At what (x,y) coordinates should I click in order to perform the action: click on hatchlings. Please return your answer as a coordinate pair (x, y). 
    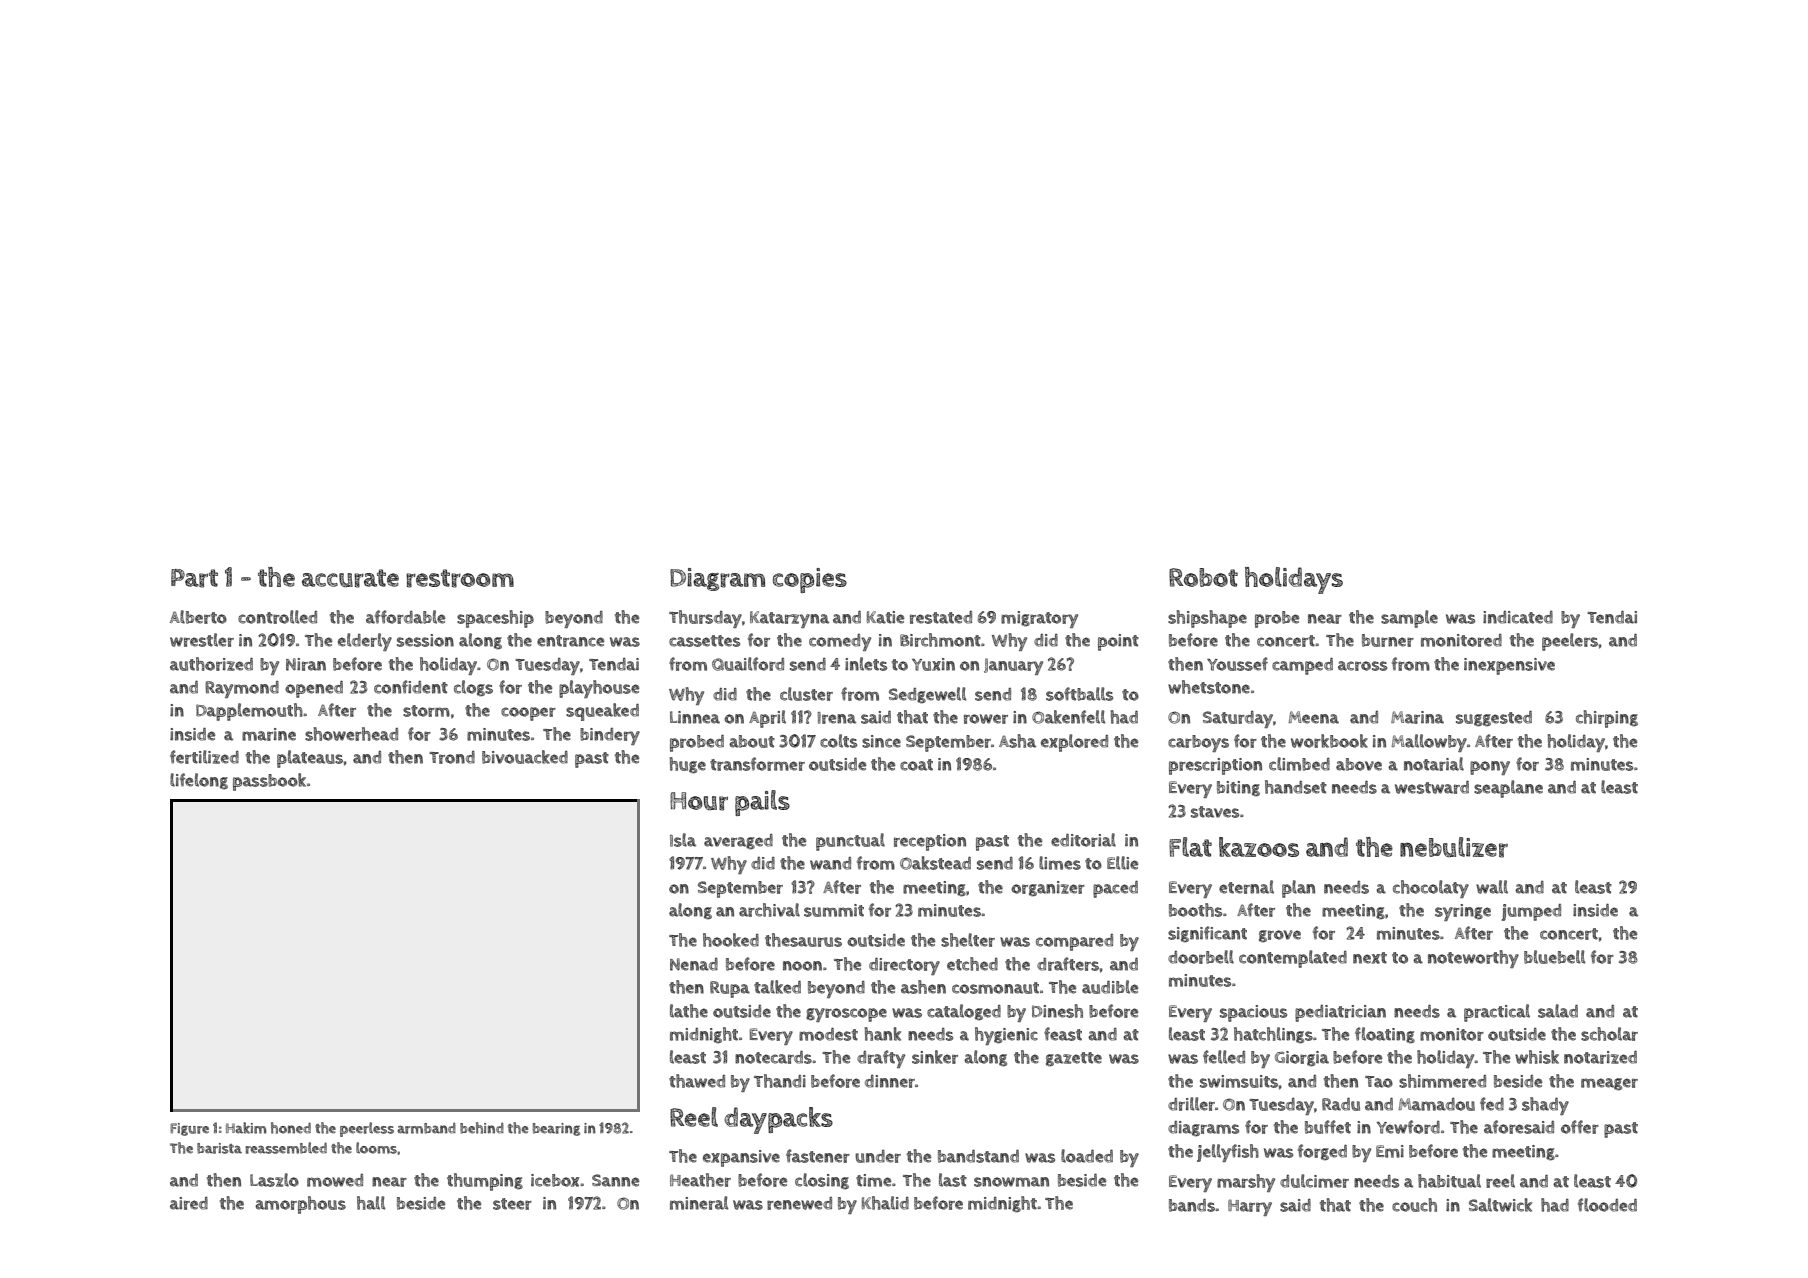
    Looking at the image, I should click on (1273, 1035).
